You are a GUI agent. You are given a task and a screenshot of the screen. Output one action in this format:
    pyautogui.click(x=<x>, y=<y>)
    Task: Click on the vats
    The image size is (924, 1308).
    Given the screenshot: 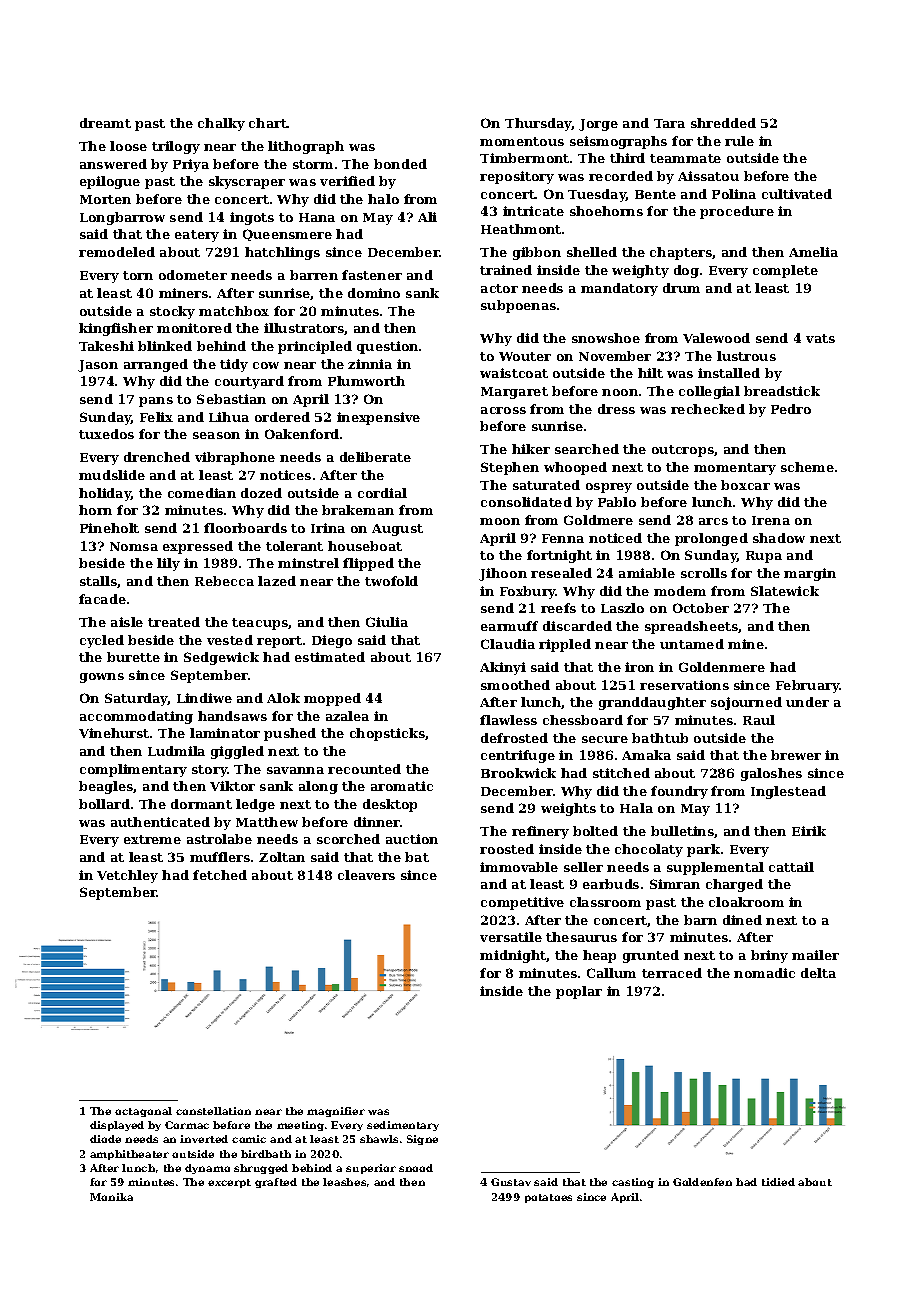 What is the action you would take?
    pyautogui.click(x=820, y=338)
